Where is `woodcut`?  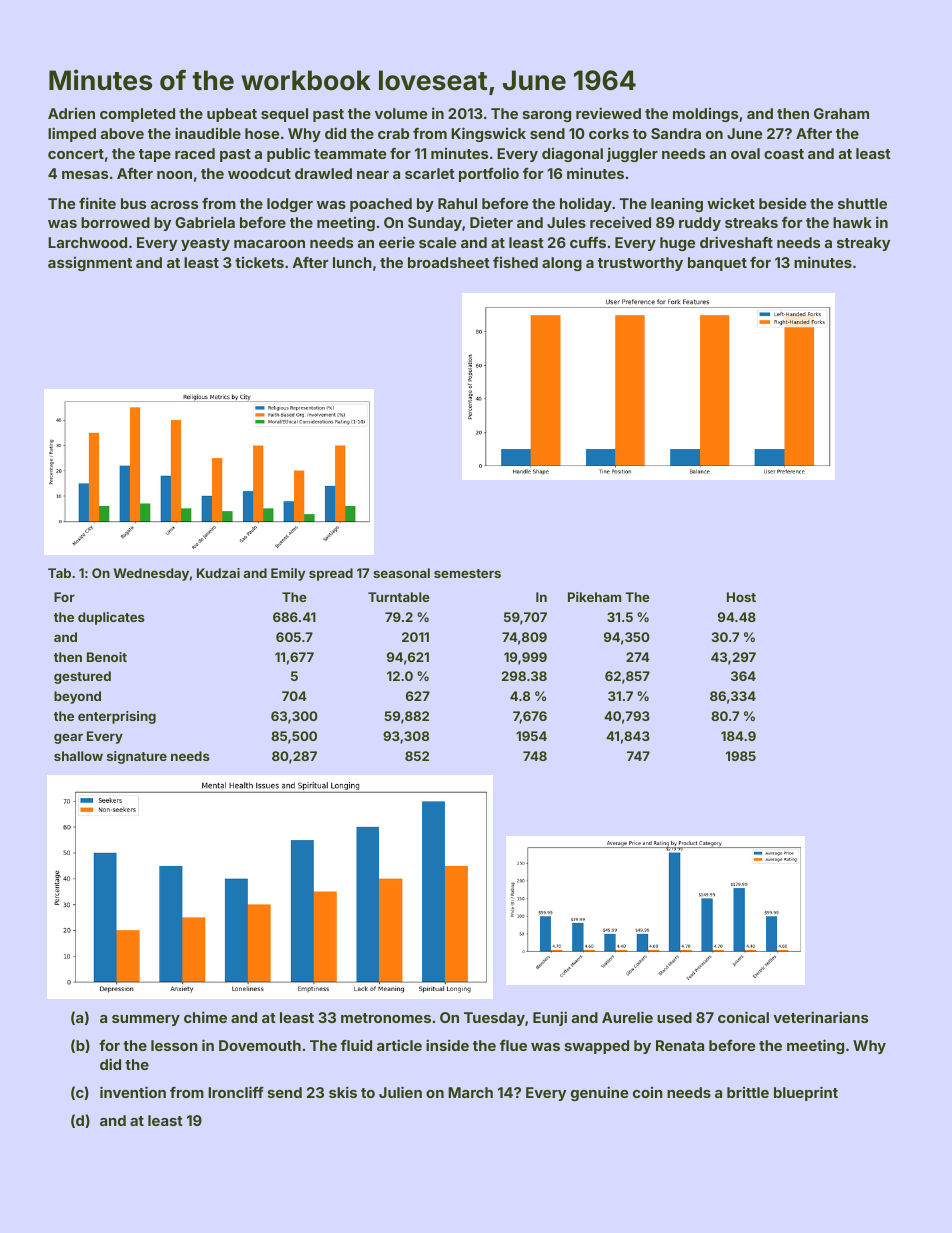
woodcut is located at coordinates (259, 173).
